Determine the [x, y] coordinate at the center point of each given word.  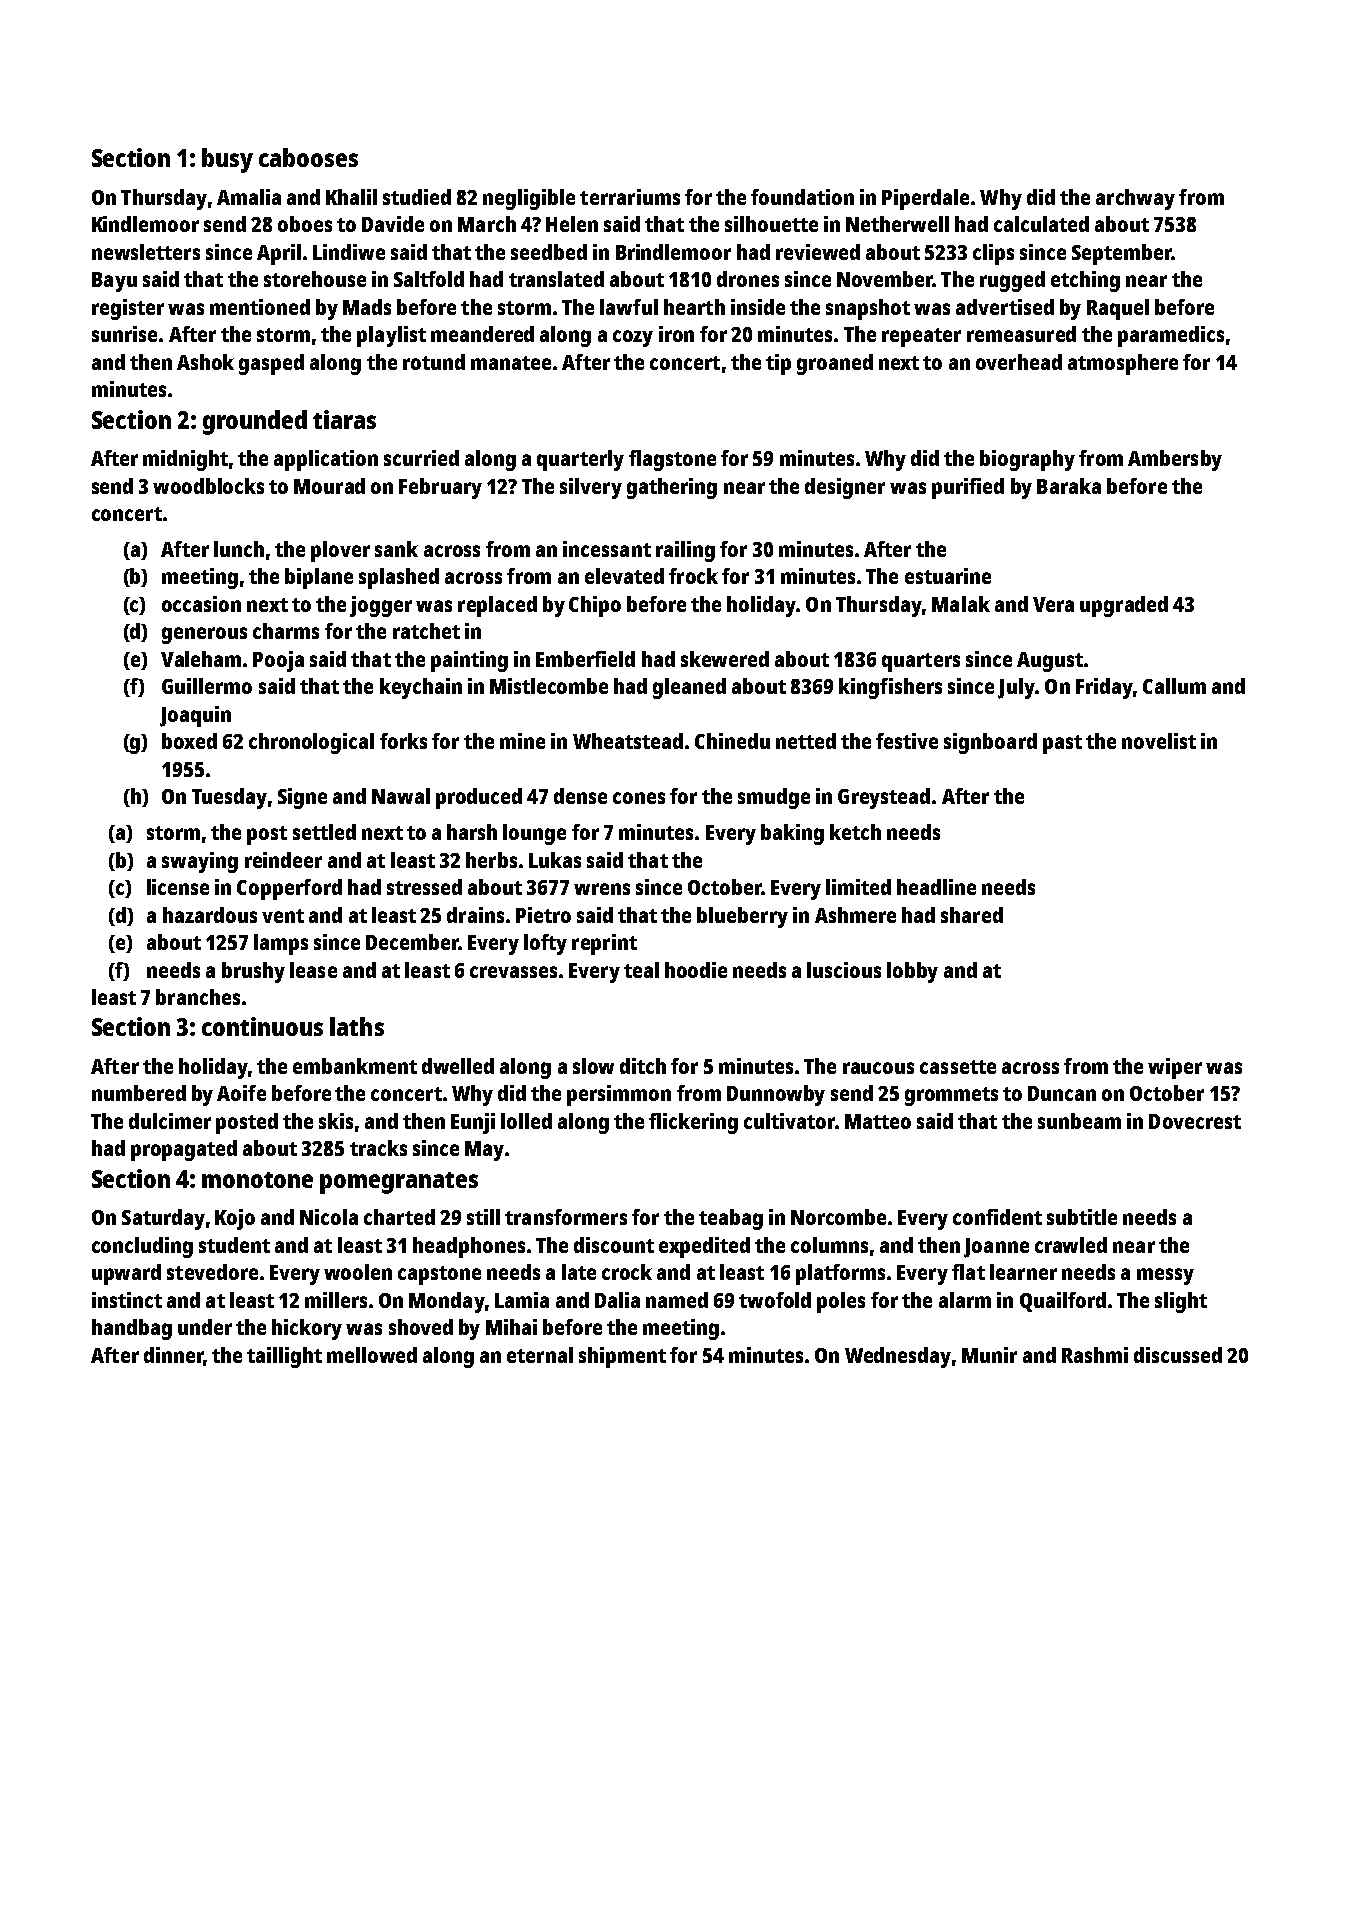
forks [403, 741]
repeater [921, 337]
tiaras [344, 419]
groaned [835, 364]
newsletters [146, 252]
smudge [774, 798]
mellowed [372, 1355]
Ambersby [1175, 460]
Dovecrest [1195, 1121]
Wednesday [898, 1357]
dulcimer [170, 1121]
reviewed [818, 252]
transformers [566, 1217]
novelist [1159, 741]
